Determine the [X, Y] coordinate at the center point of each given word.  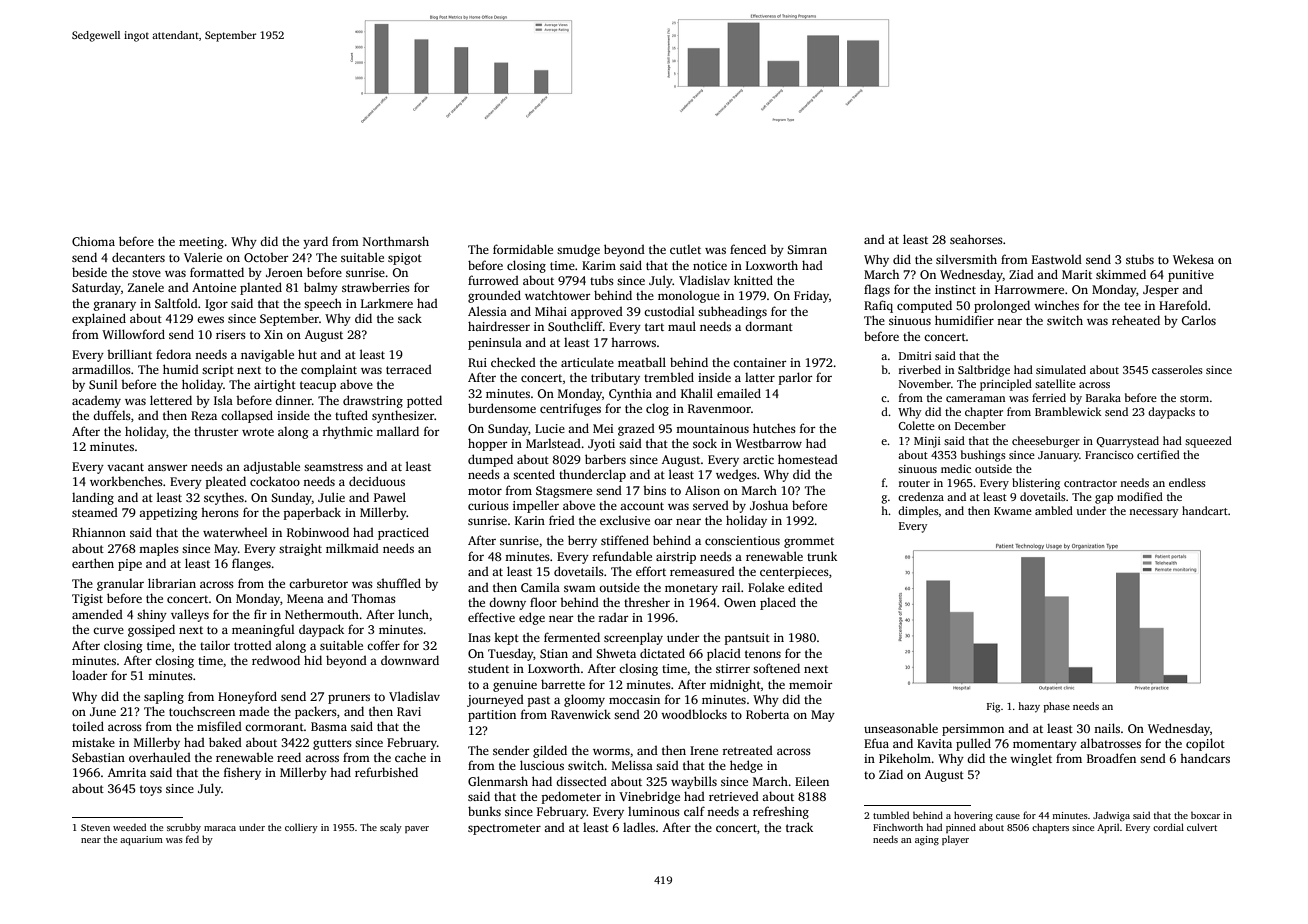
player [955, 840]
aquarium [141, 840]
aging [927, 840]
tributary [615, 378]
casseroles [1177, 369]
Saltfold [176, 303]
